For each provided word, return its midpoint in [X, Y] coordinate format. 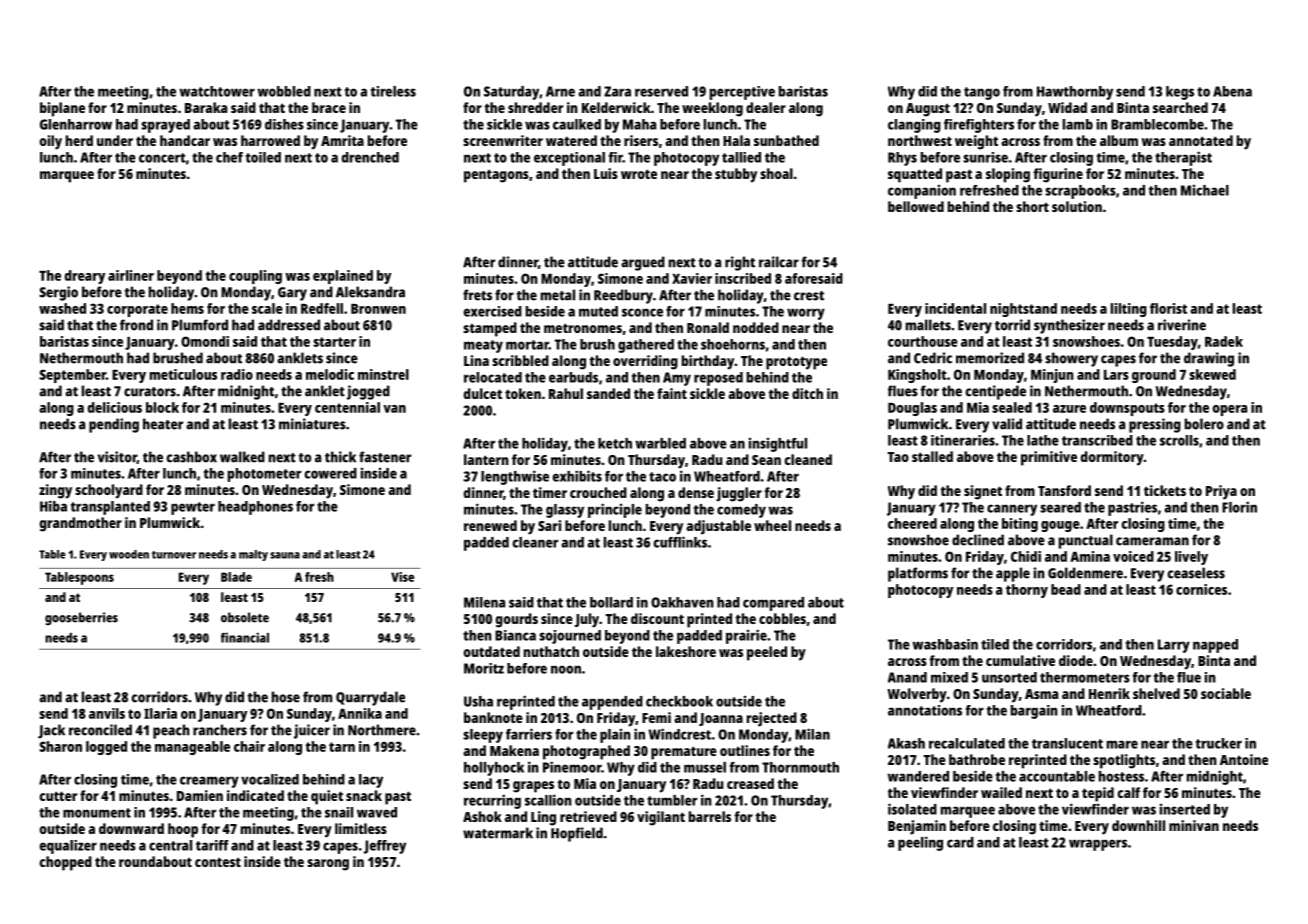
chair [249, 746]
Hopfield [577, 834]
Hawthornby [1075, 93]
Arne [560, 91]
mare [1122, 744]
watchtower [217, 91]
